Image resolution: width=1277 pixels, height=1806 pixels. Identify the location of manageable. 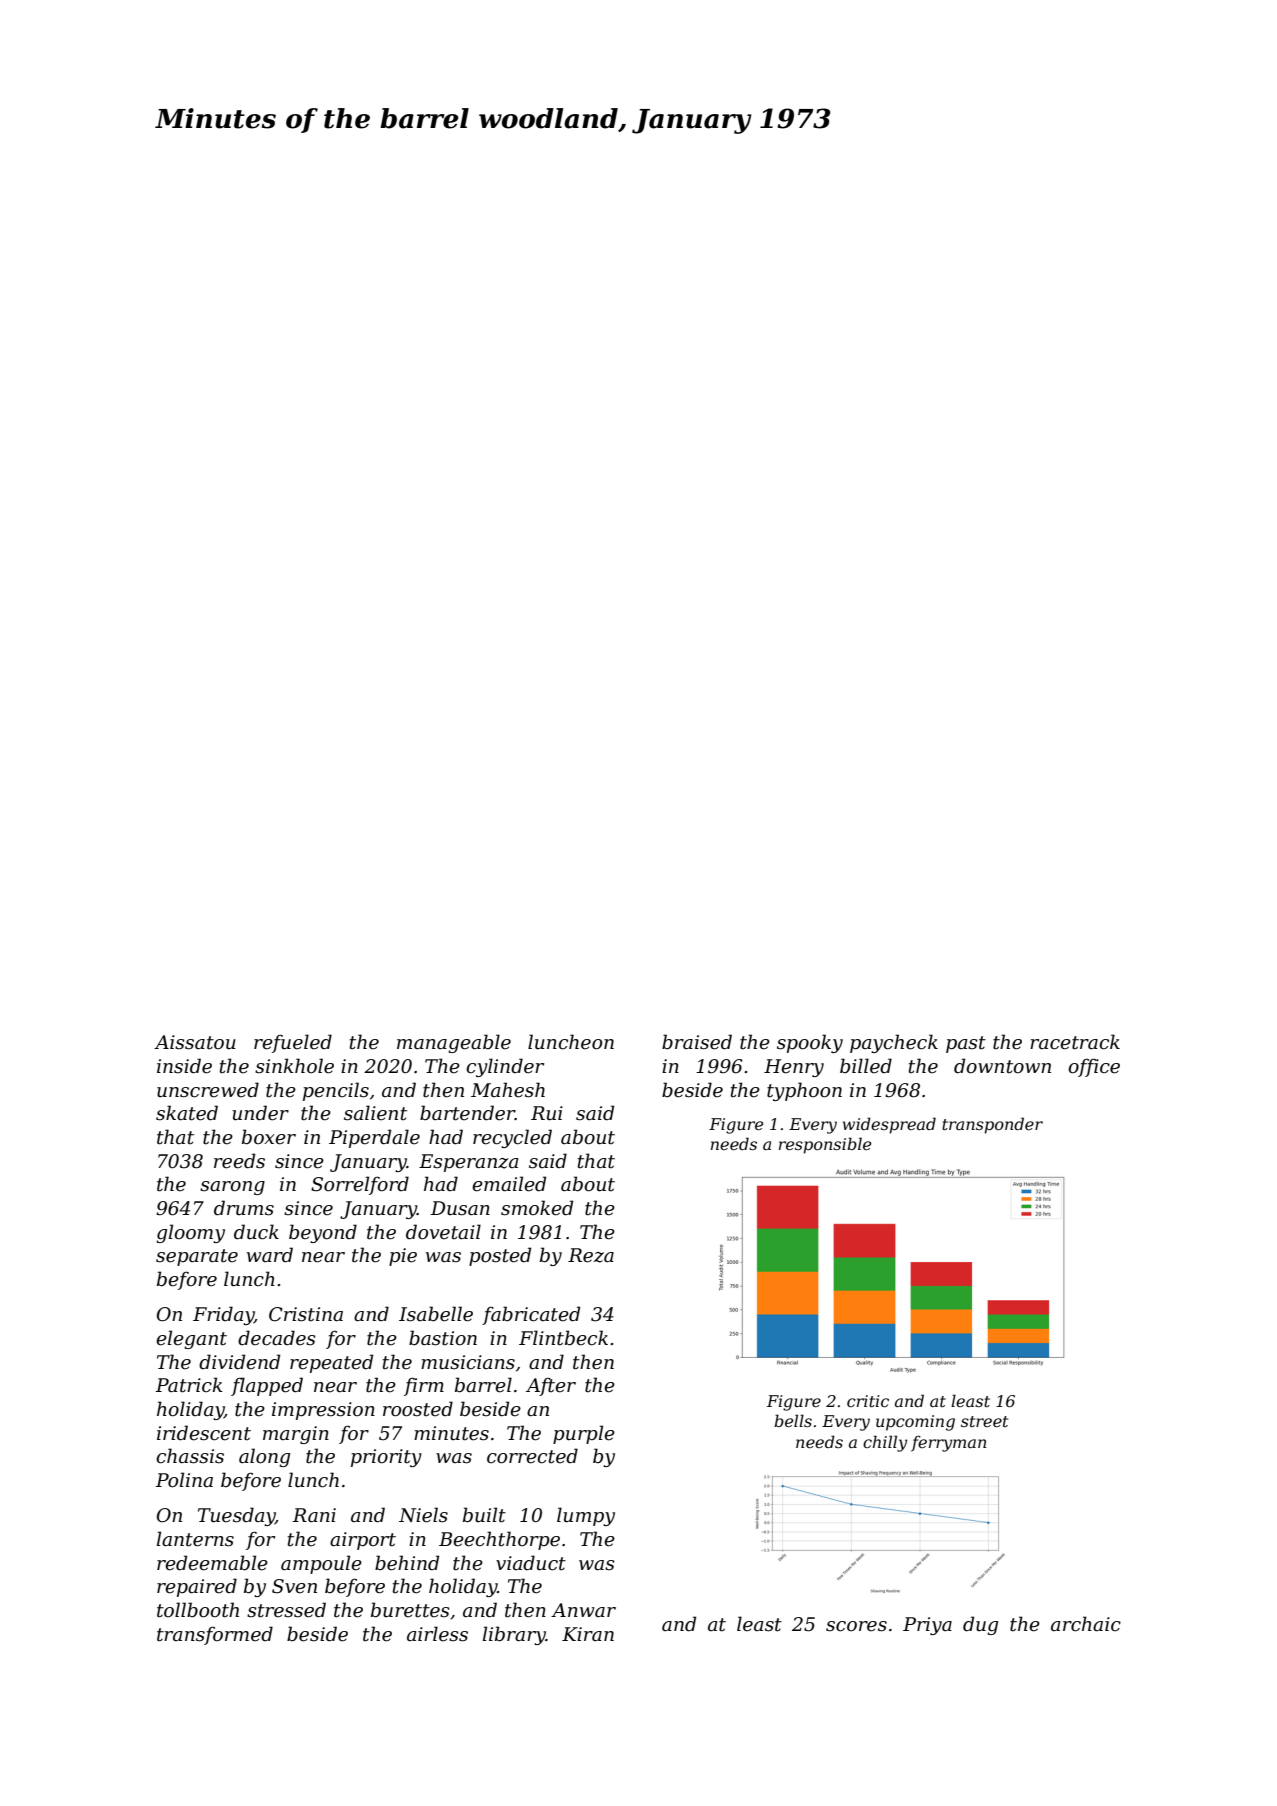
(454, 1043).
